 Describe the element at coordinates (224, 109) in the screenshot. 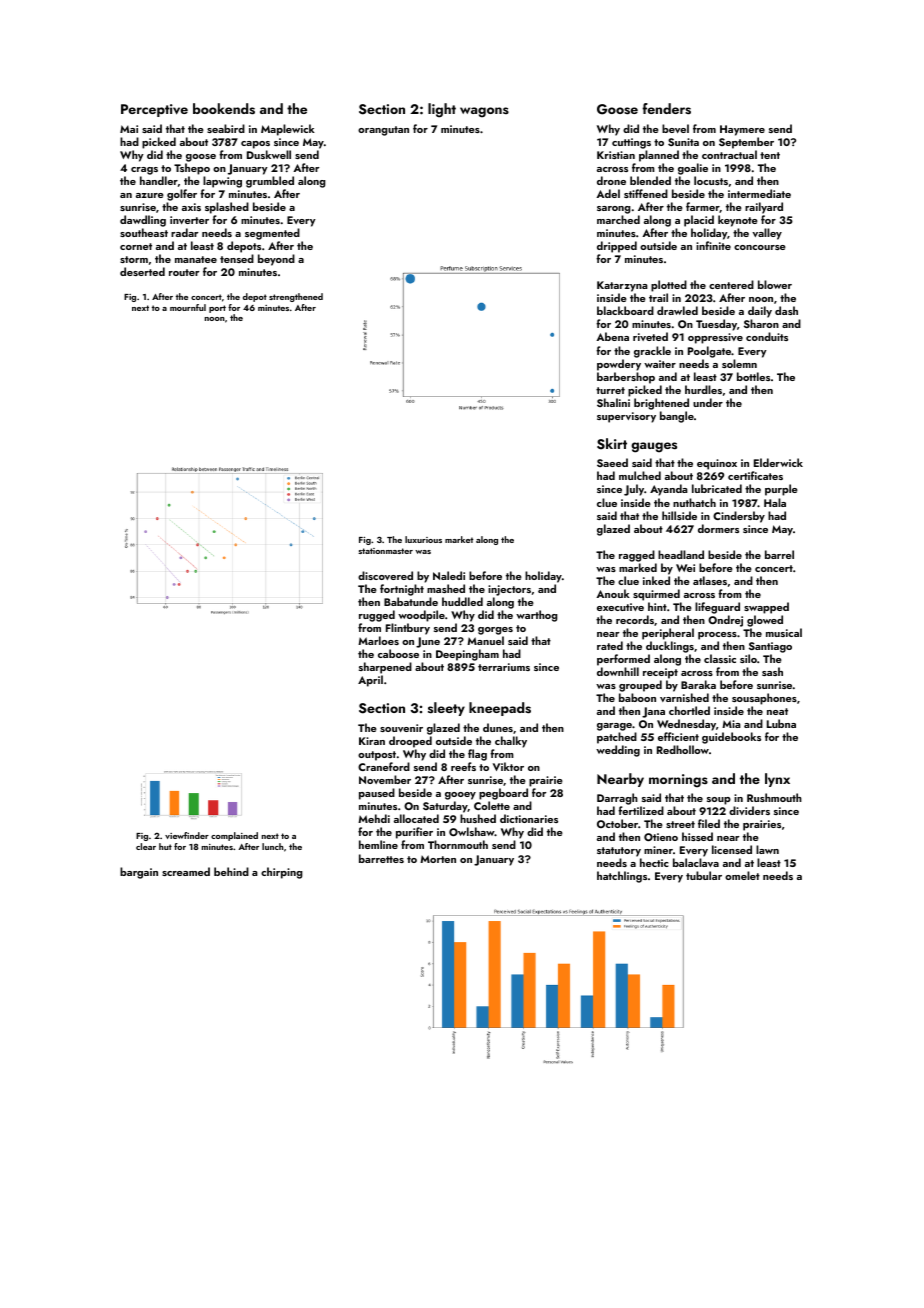

I see `bookends` at that location.
